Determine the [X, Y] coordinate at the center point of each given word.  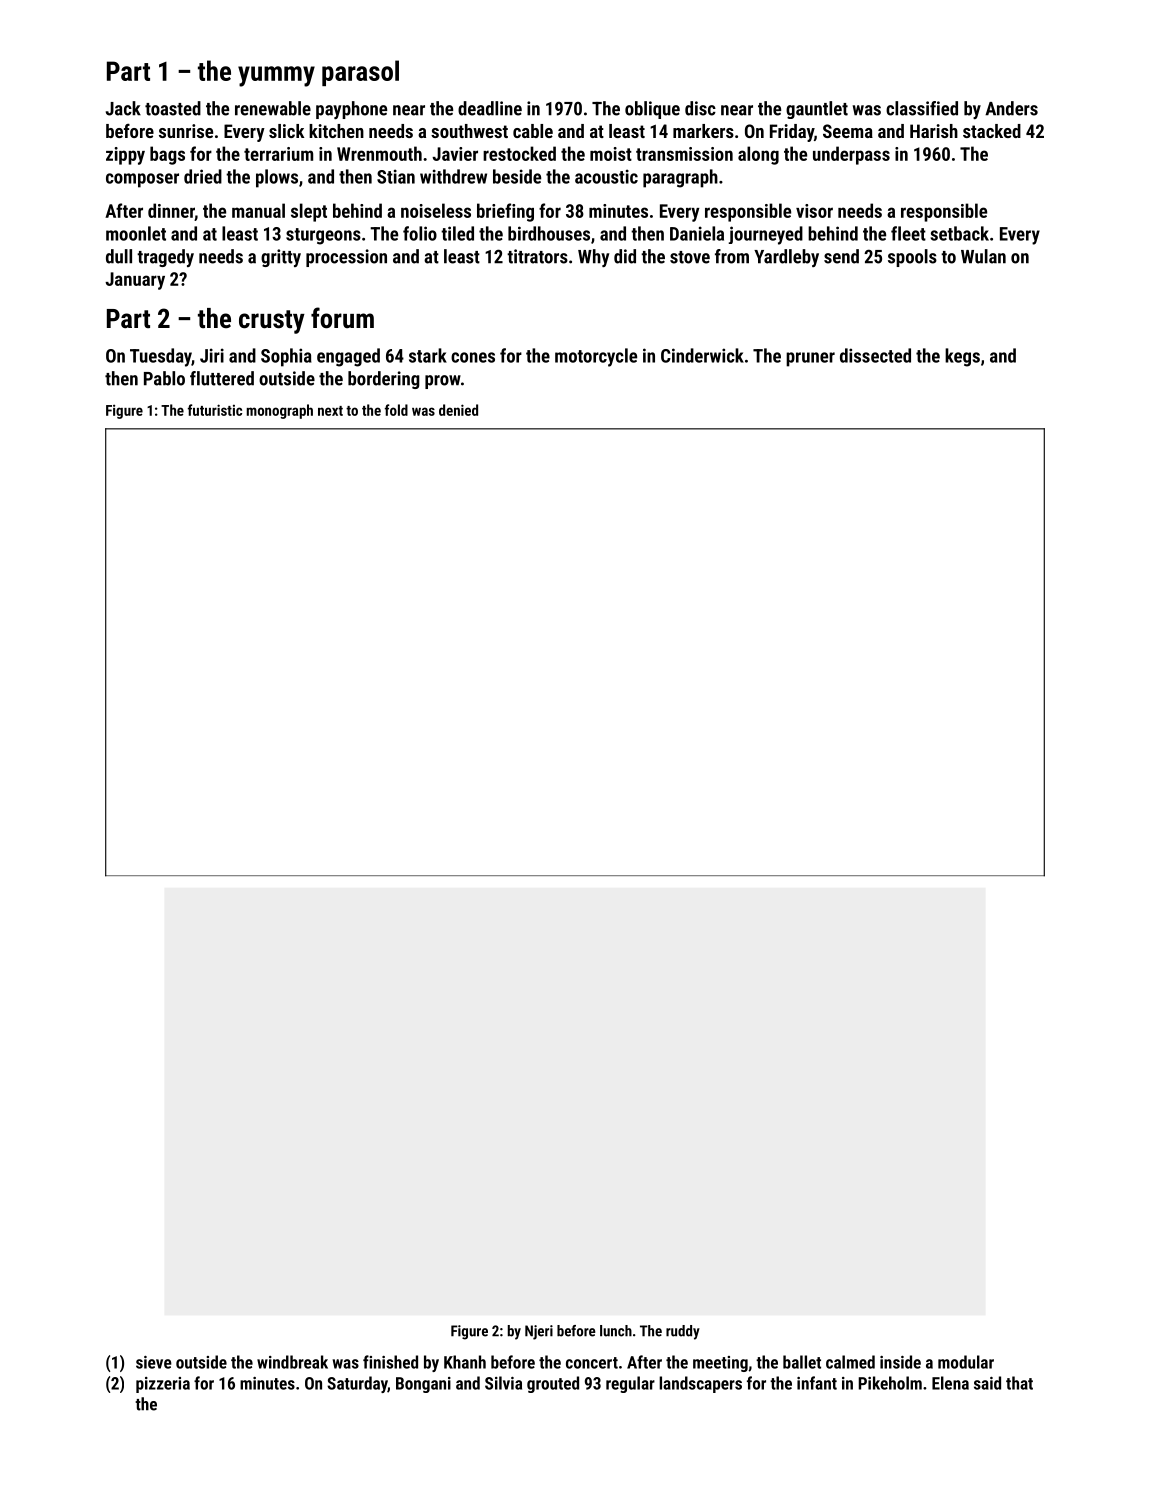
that [1019, 1383]
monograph [280, 411]
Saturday [357, 1384]
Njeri [539, 1332]
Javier [455, 154]
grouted [553, 1384]
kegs [962, 357]
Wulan [983, 256]
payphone [351, 110]
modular [966, 1362]
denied [458, 410]
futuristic [215, 410]
